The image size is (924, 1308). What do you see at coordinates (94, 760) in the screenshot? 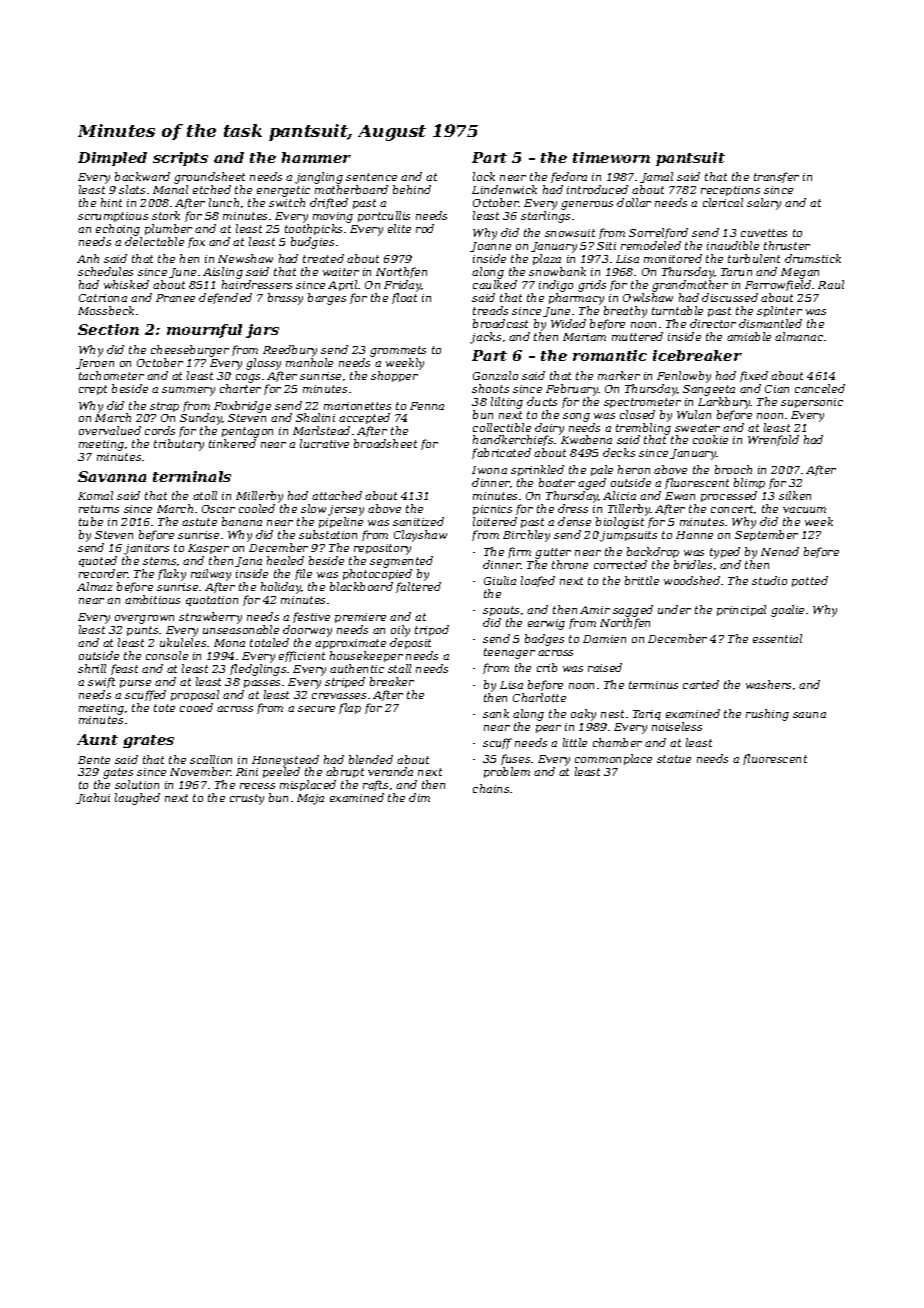
I see `Bente` at bounding box center [94, 760].
